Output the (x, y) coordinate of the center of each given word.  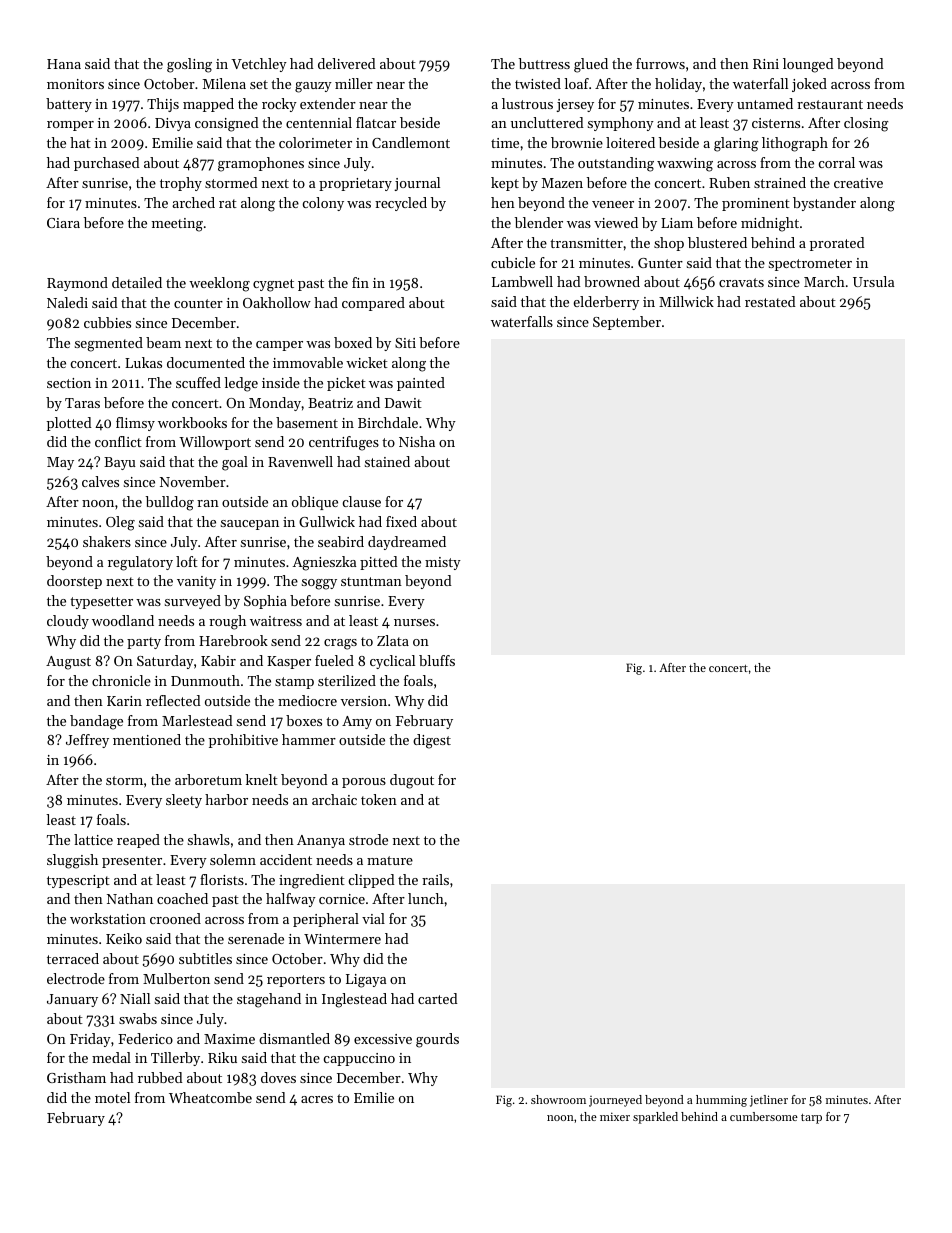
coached (182, 898)
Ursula (873, 281)
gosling (189, 65)
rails (435, 879)
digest (432, 741)
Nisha (417, 441)
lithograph (795, 144)
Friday (90, 1040)
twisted (538, 83)
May (60, 463)
